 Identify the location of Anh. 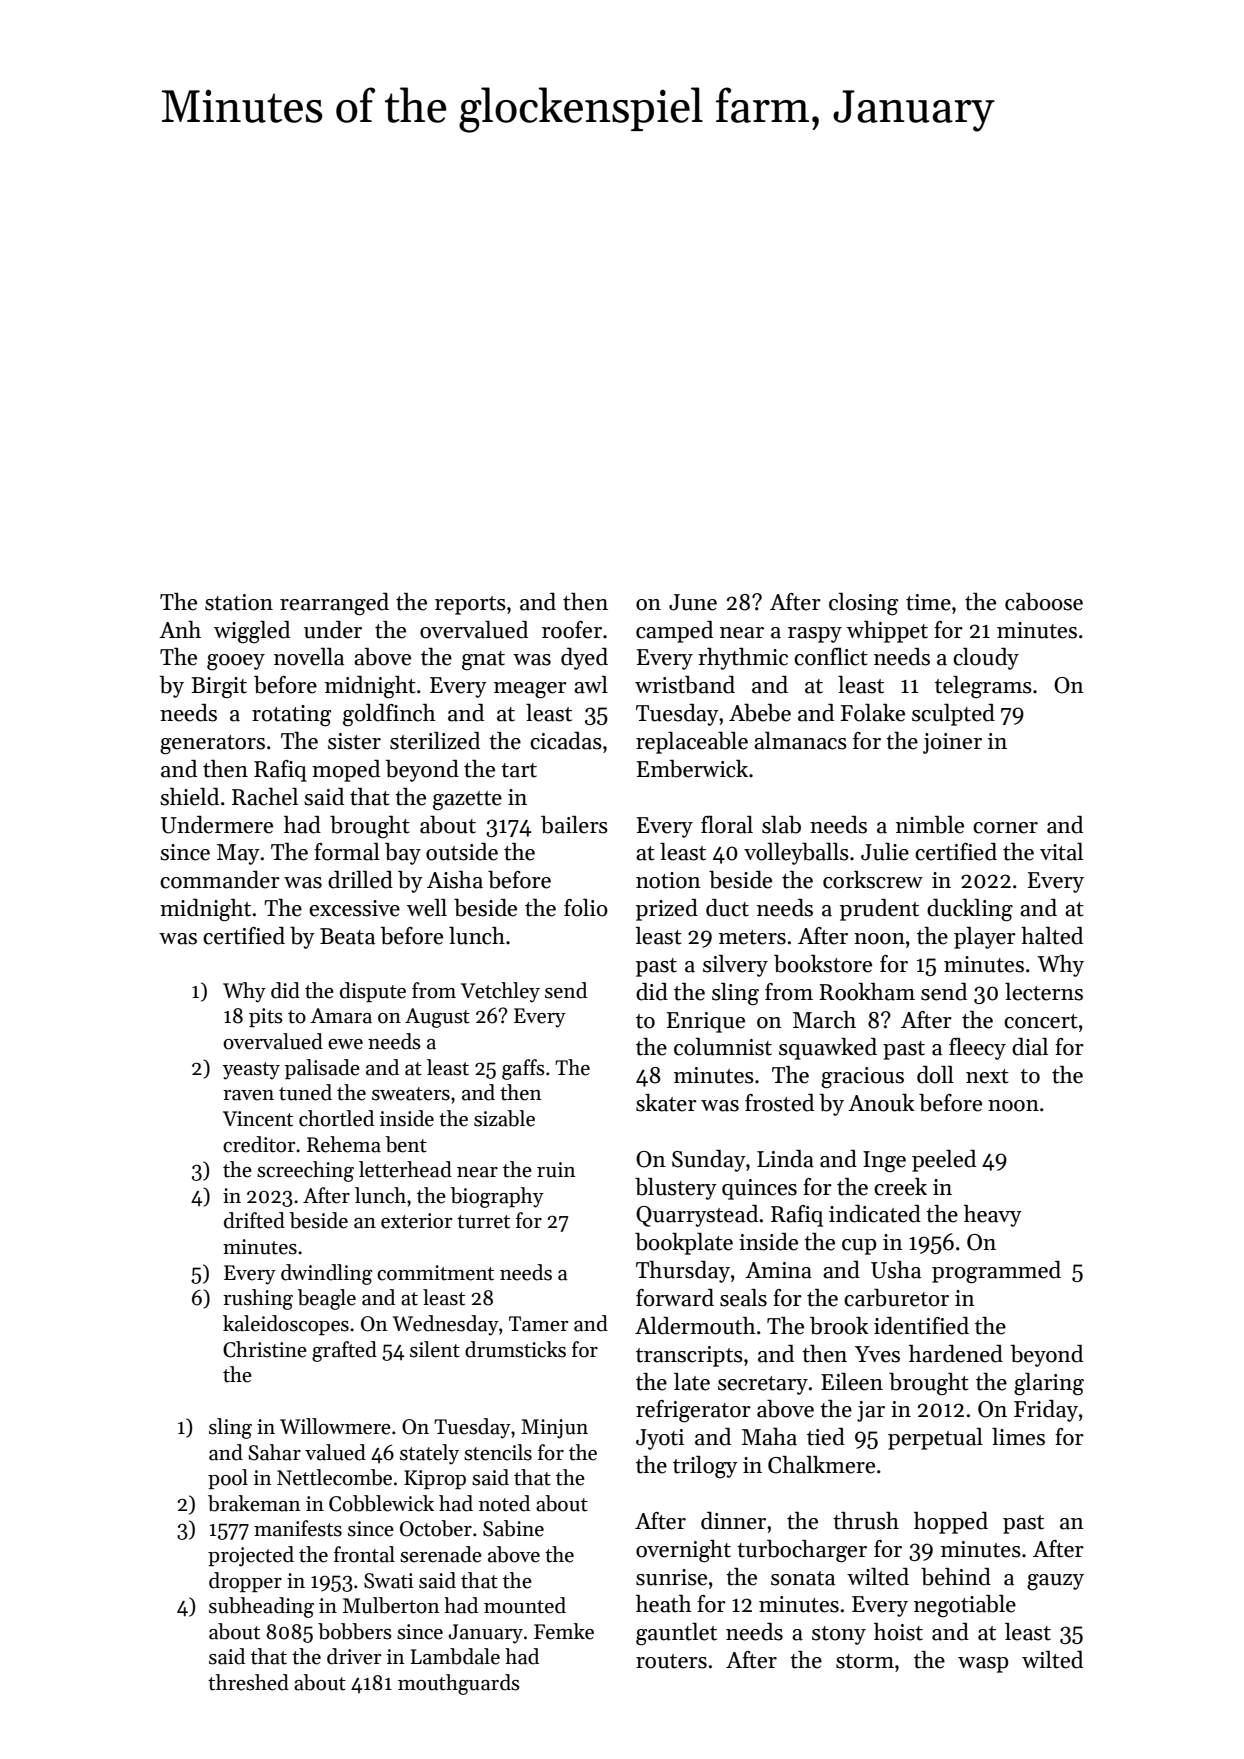
(180, 629).
